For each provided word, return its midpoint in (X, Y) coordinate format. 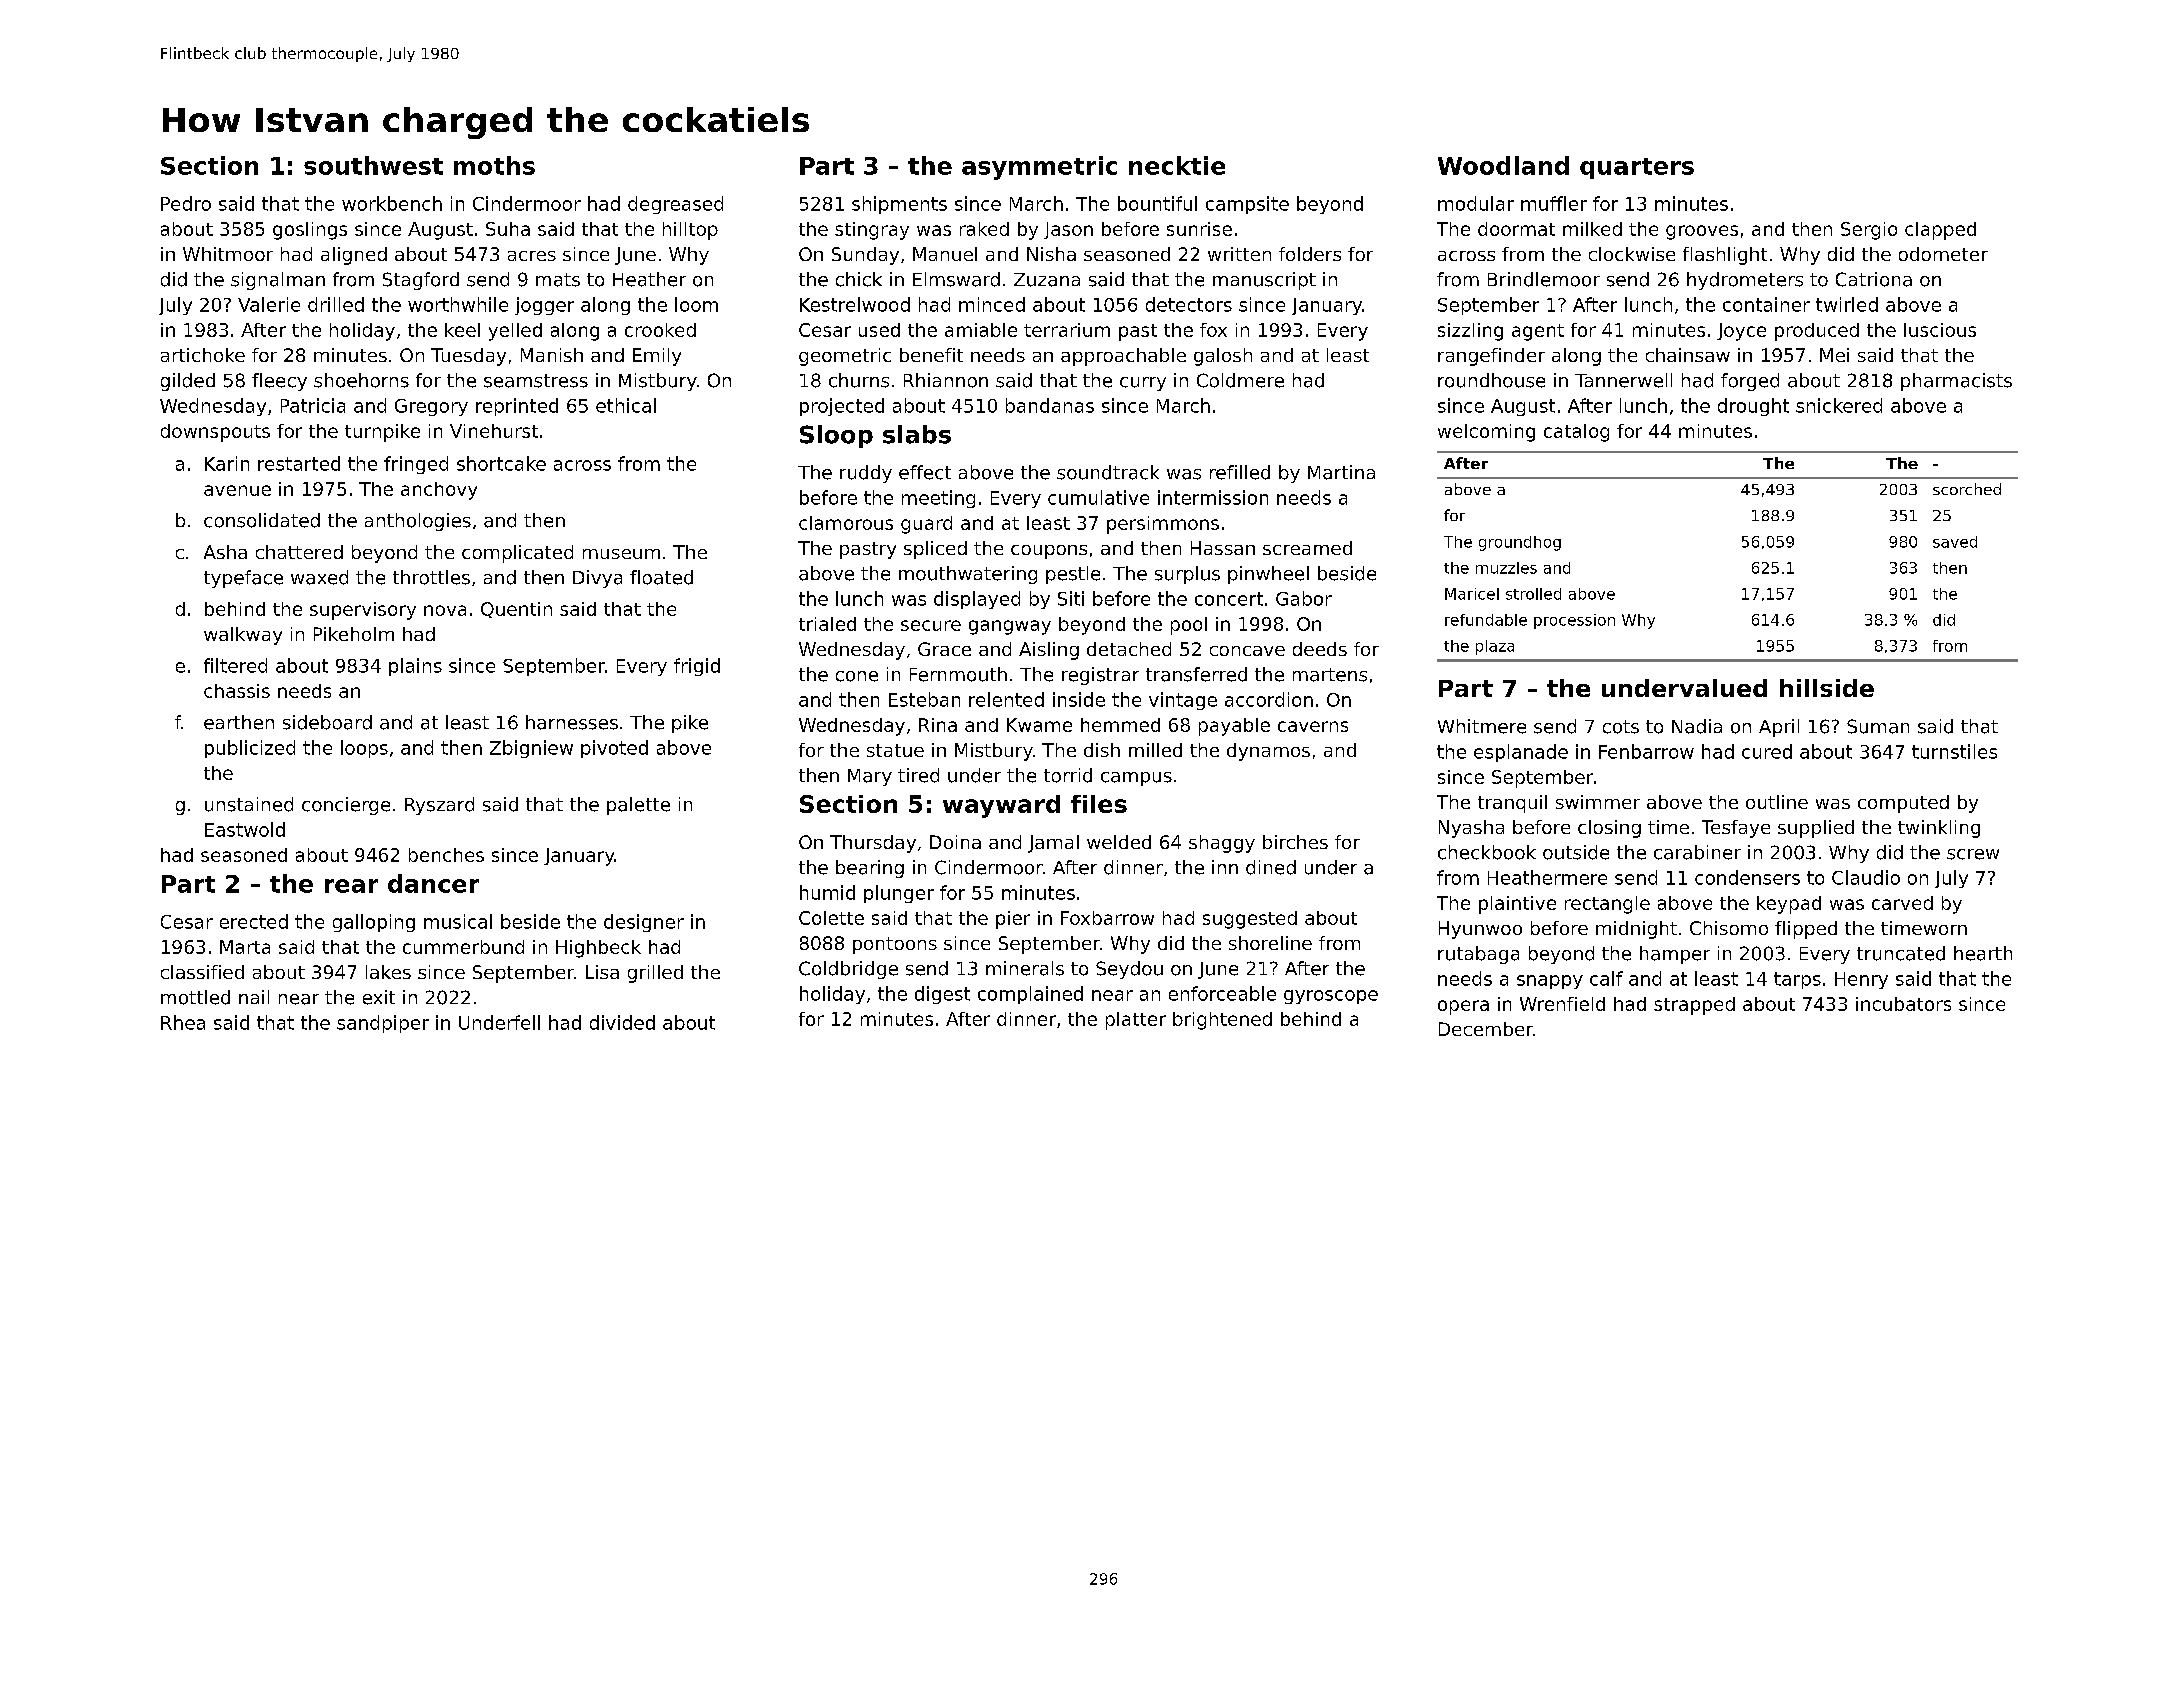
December (1486, 1029)
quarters (1637, 168)
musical (458, 921)
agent (1538, 332)
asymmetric (1039, 168)
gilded (188, 382)
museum (621, 554)
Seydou (1129, 970)
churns (859, 380)
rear (351, 886)
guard (926, 525)
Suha (508, 229)
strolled (1533, 594)
